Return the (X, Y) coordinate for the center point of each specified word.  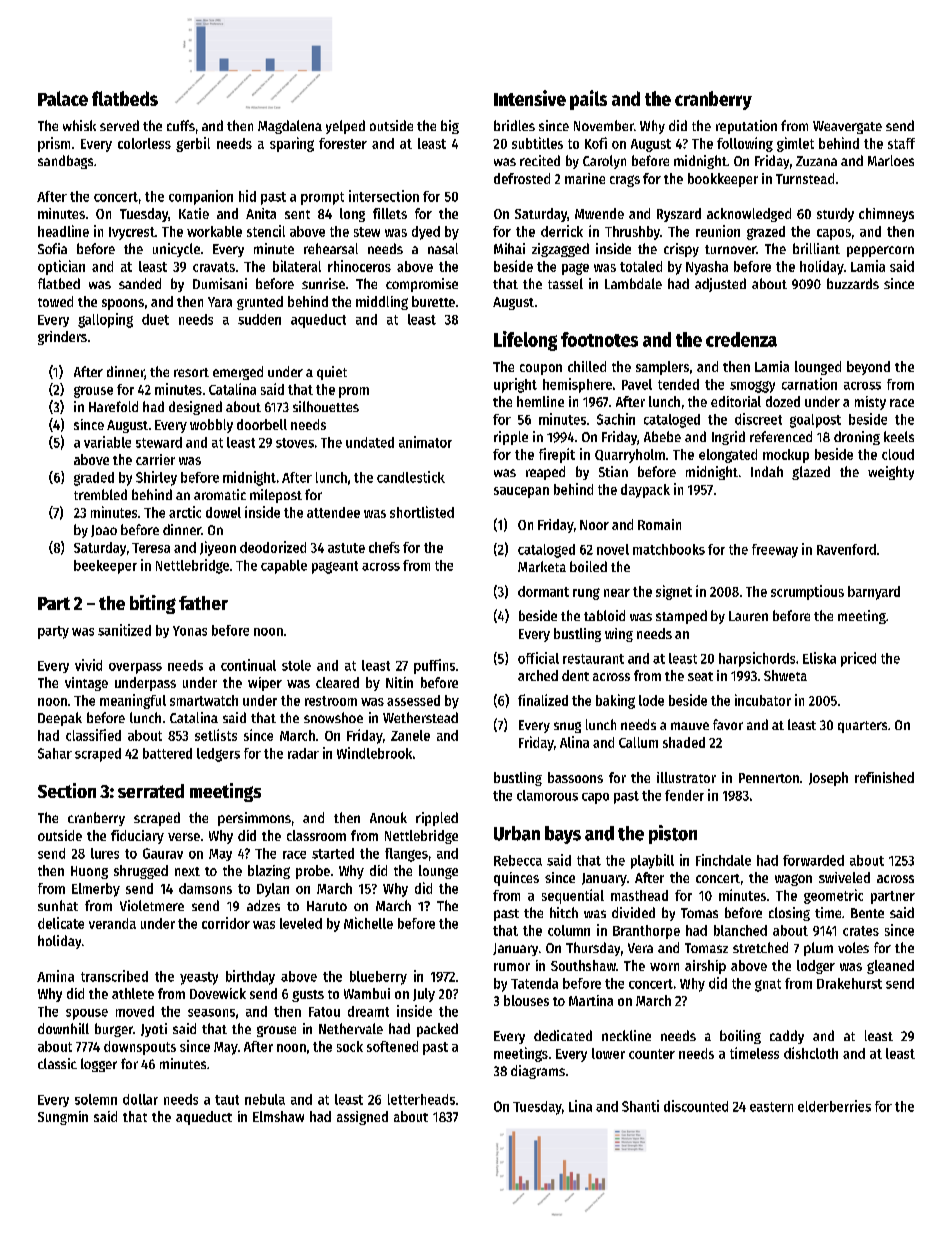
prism (54, 144)
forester (343, 143)
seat (700, 676)
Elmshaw (278, 1116)
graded (94, 479)
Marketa (542, 566)
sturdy (835, 215)
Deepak (60, 719)
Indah (767, 471)
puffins (434, 666)
